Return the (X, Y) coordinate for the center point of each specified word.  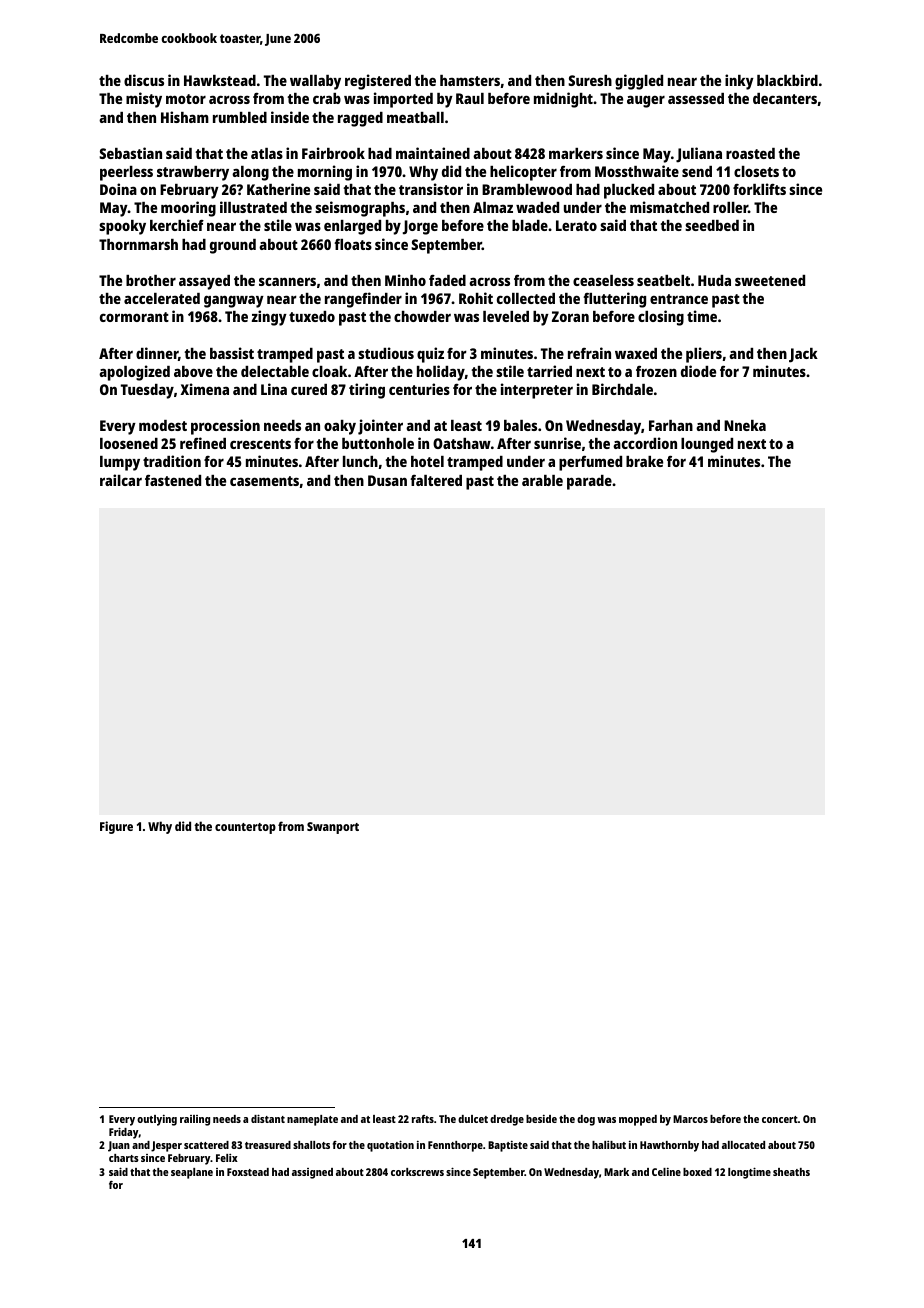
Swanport (333, 828)
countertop (245, 828)
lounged (707, 445)
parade (589, 482)
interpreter (537, 391)
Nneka (745, 425)
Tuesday (147, 391)
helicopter (523, 173)
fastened (173, 480)
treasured (268, 1145)
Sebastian (130, 153)
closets (756, 171)
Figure (116, 827)
